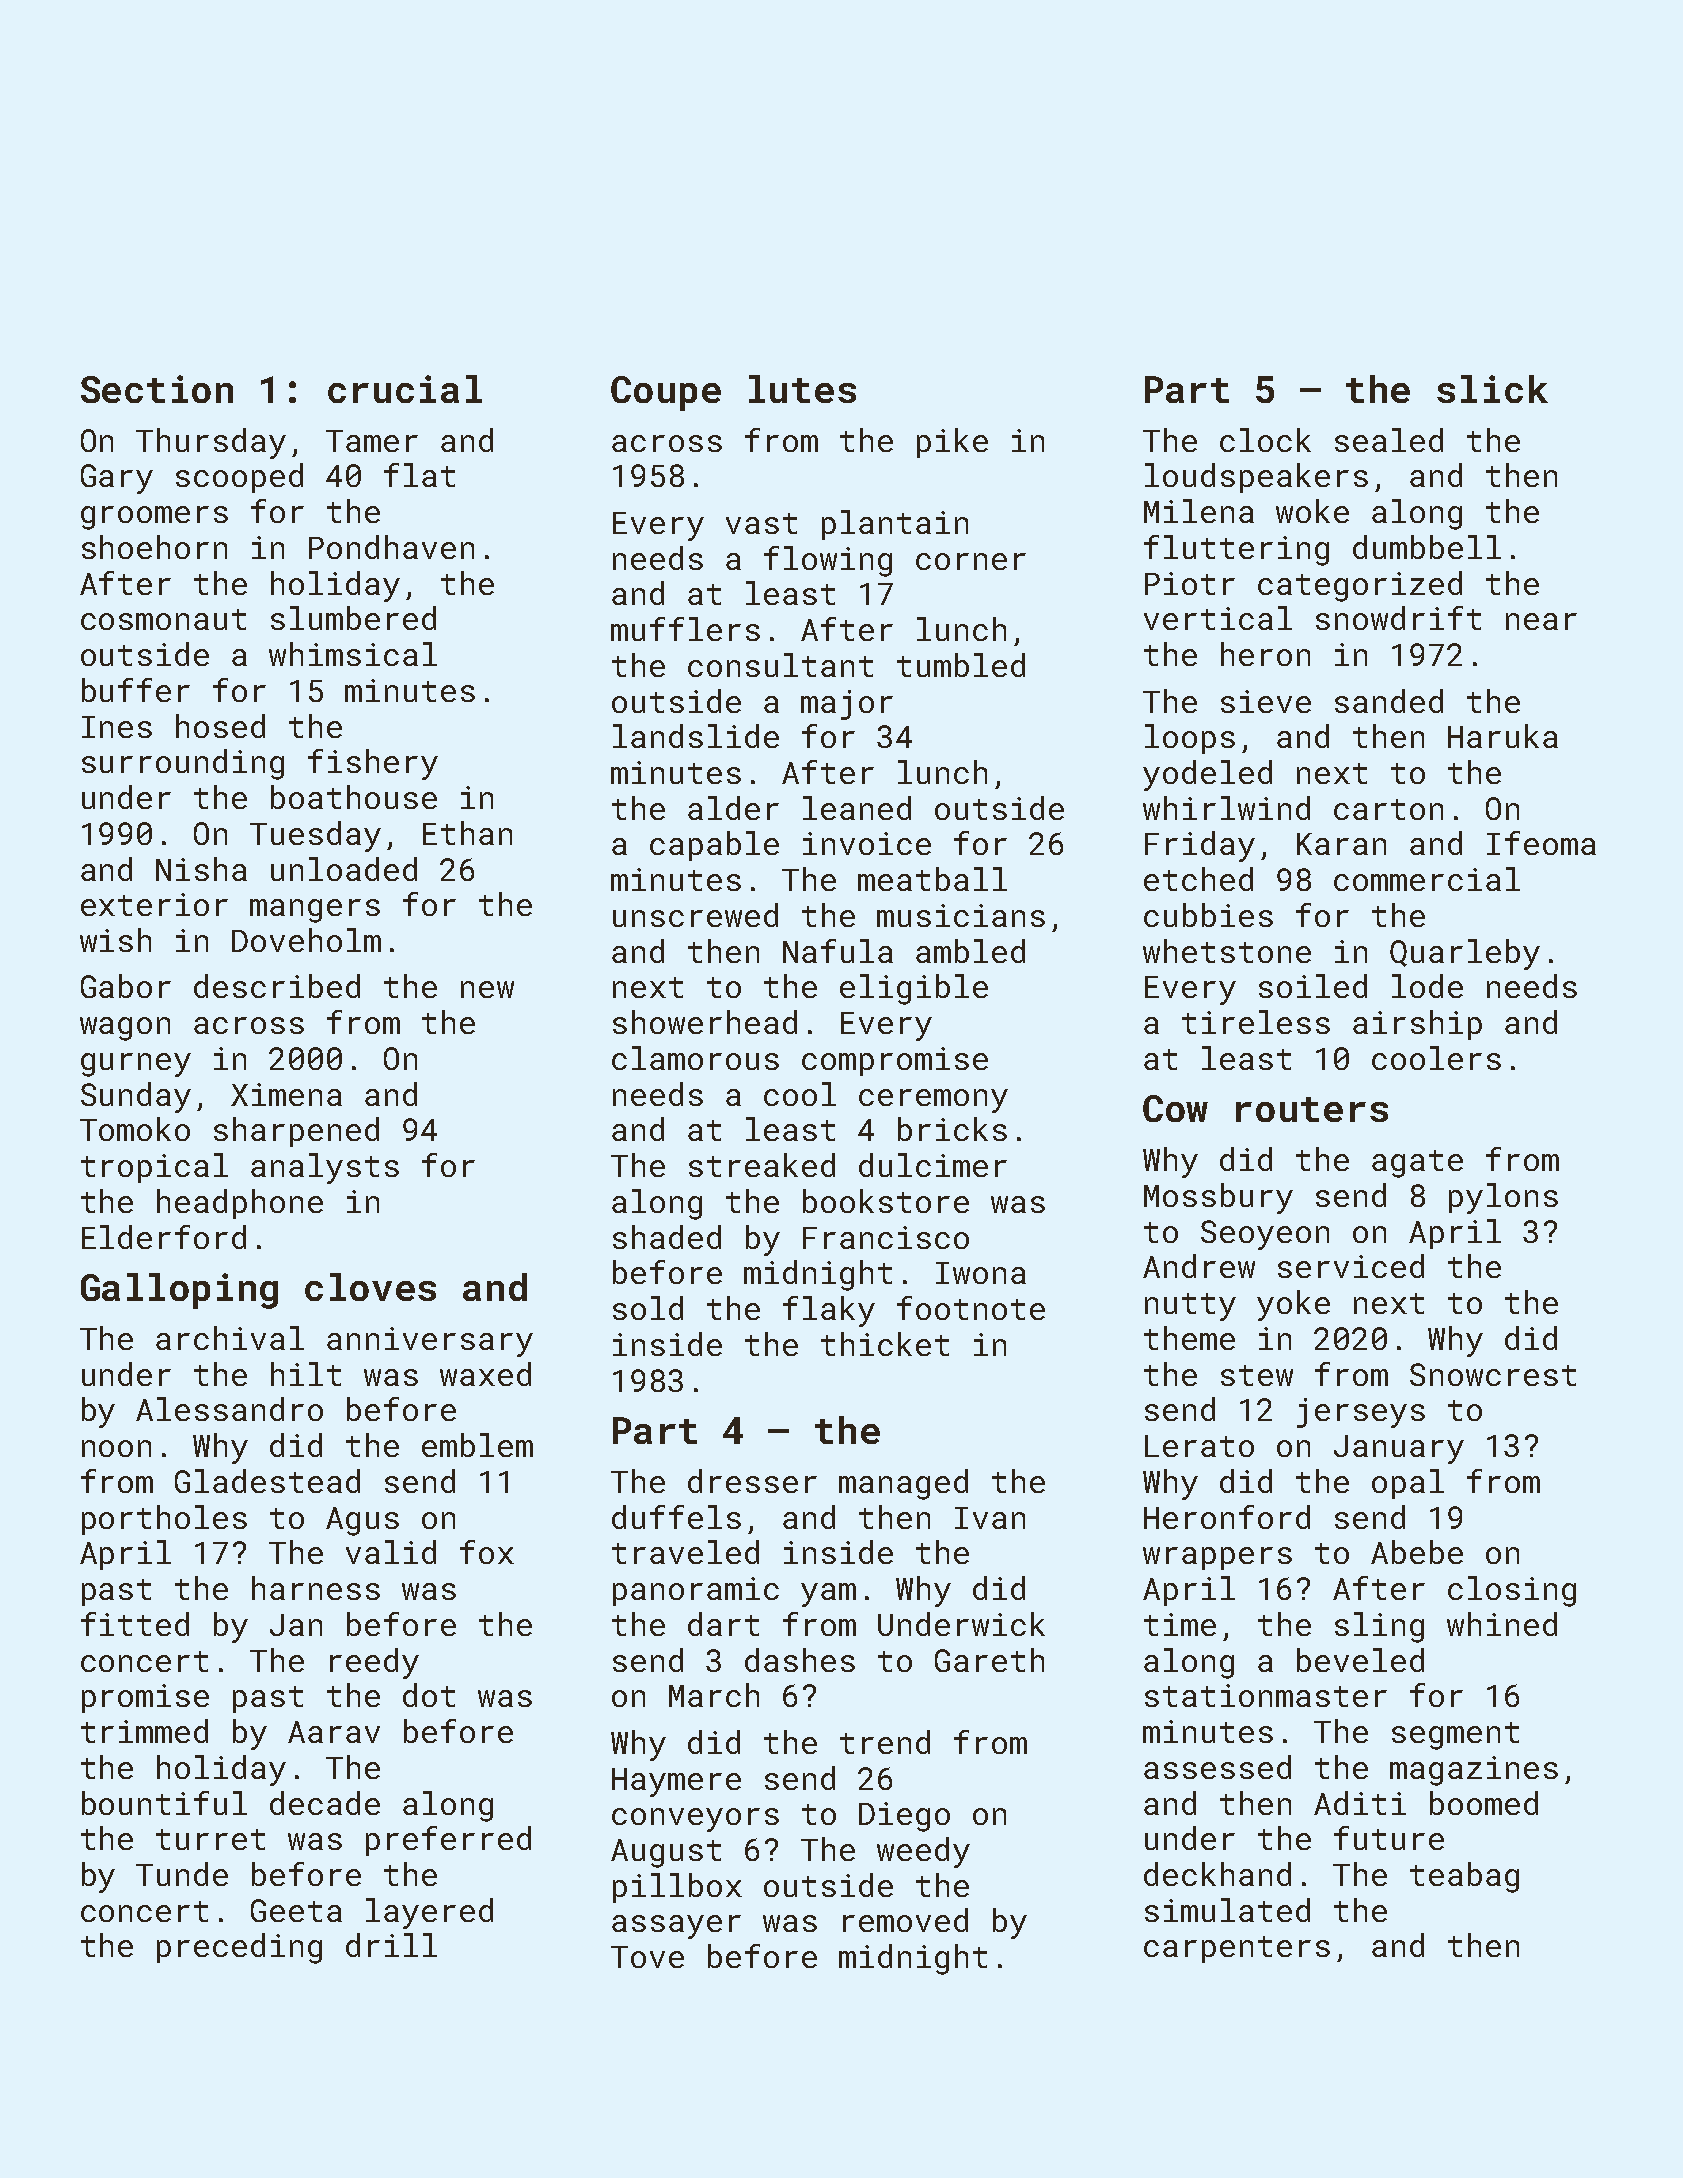 This page has height=2178, width=1683. Describe the element at coordinates (391, 1945) in the page. I see `drill` at that location.
